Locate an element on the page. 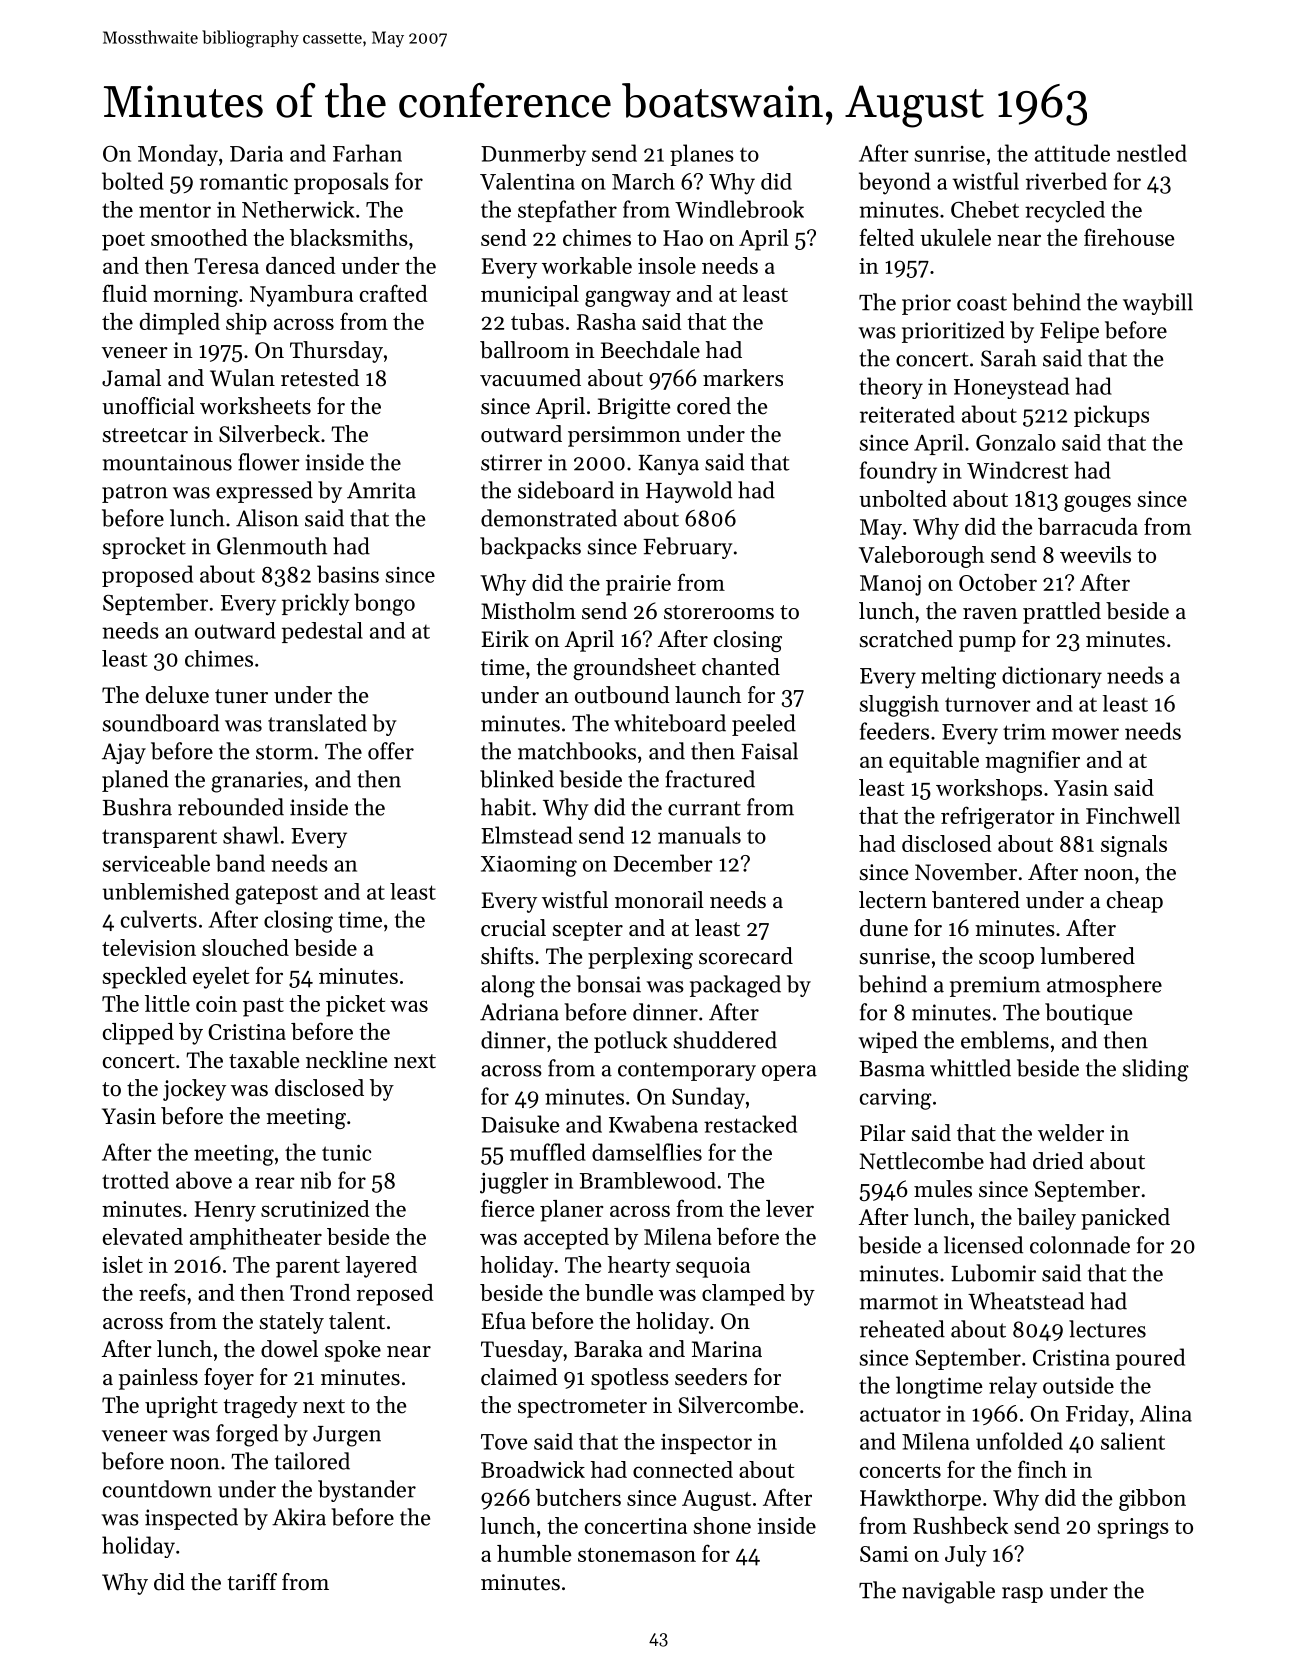  morning is located at coordinates (195, 296).
